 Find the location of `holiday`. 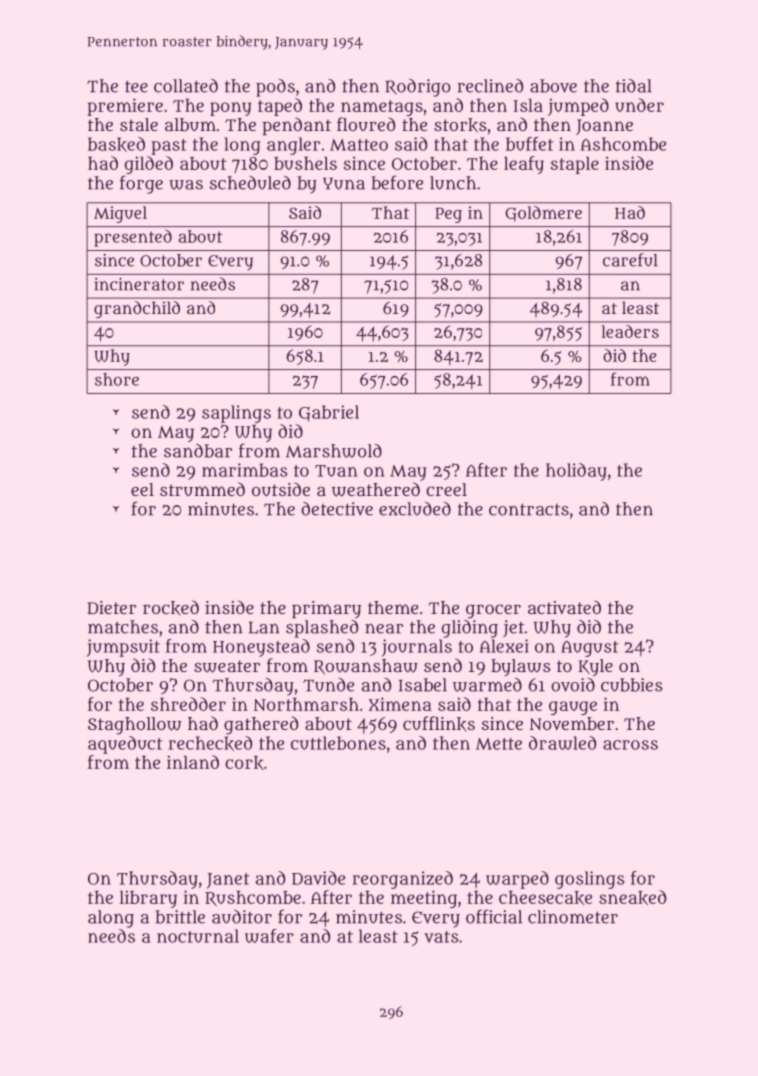

holiday is located at coordinates (576, 472).
